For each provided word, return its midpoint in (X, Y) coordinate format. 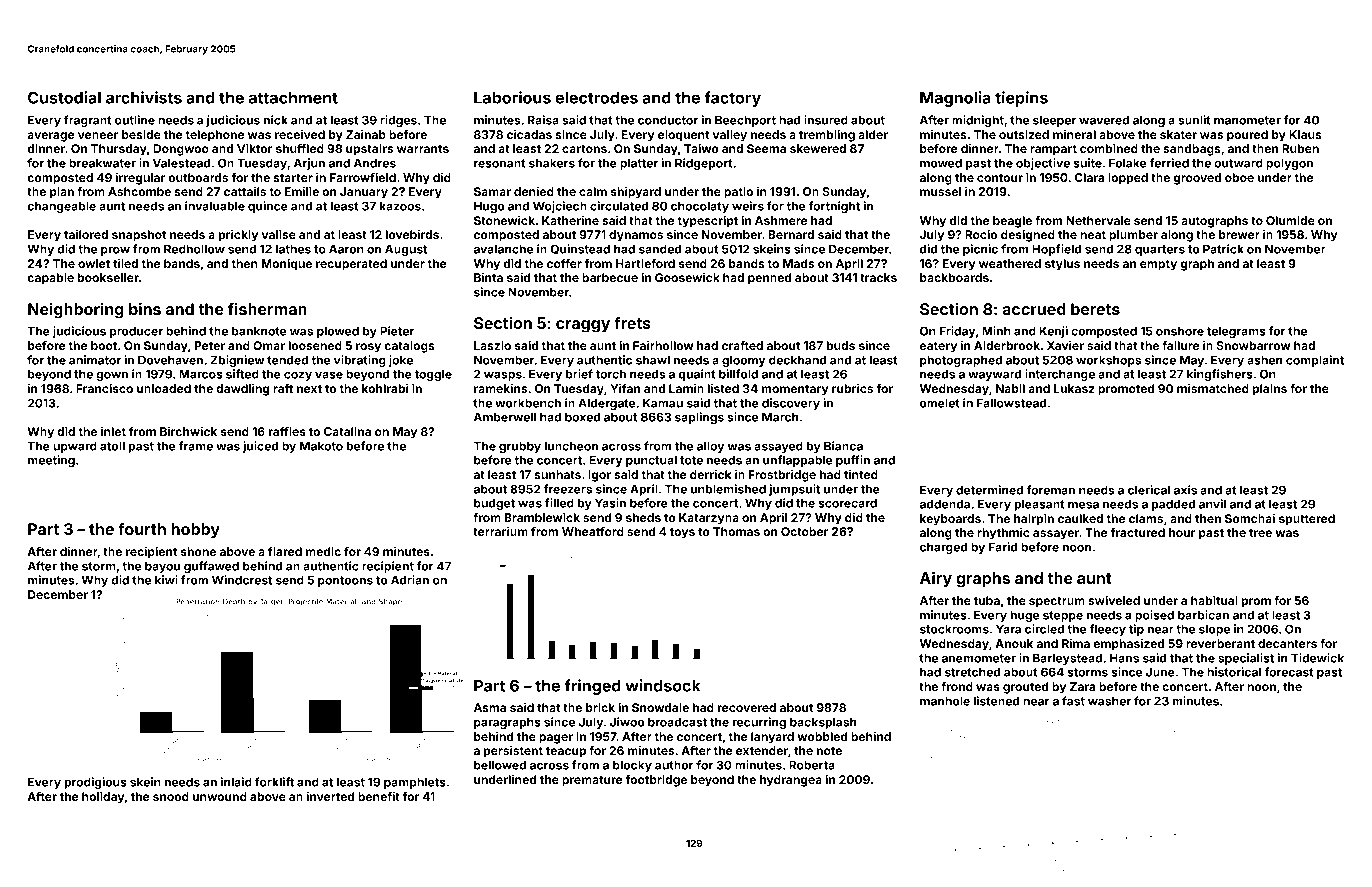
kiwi (166, 580)
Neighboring (76, 311)
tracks (878, 277)
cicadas (529, 134)
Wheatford (593, 531)
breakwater (102, 163)
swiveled (1114, 600)
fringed (592, 687)
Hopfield (1056, 250)
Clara (1089, 177)
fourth (142, 529)
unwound (220, 796)
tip (1136, 630)
